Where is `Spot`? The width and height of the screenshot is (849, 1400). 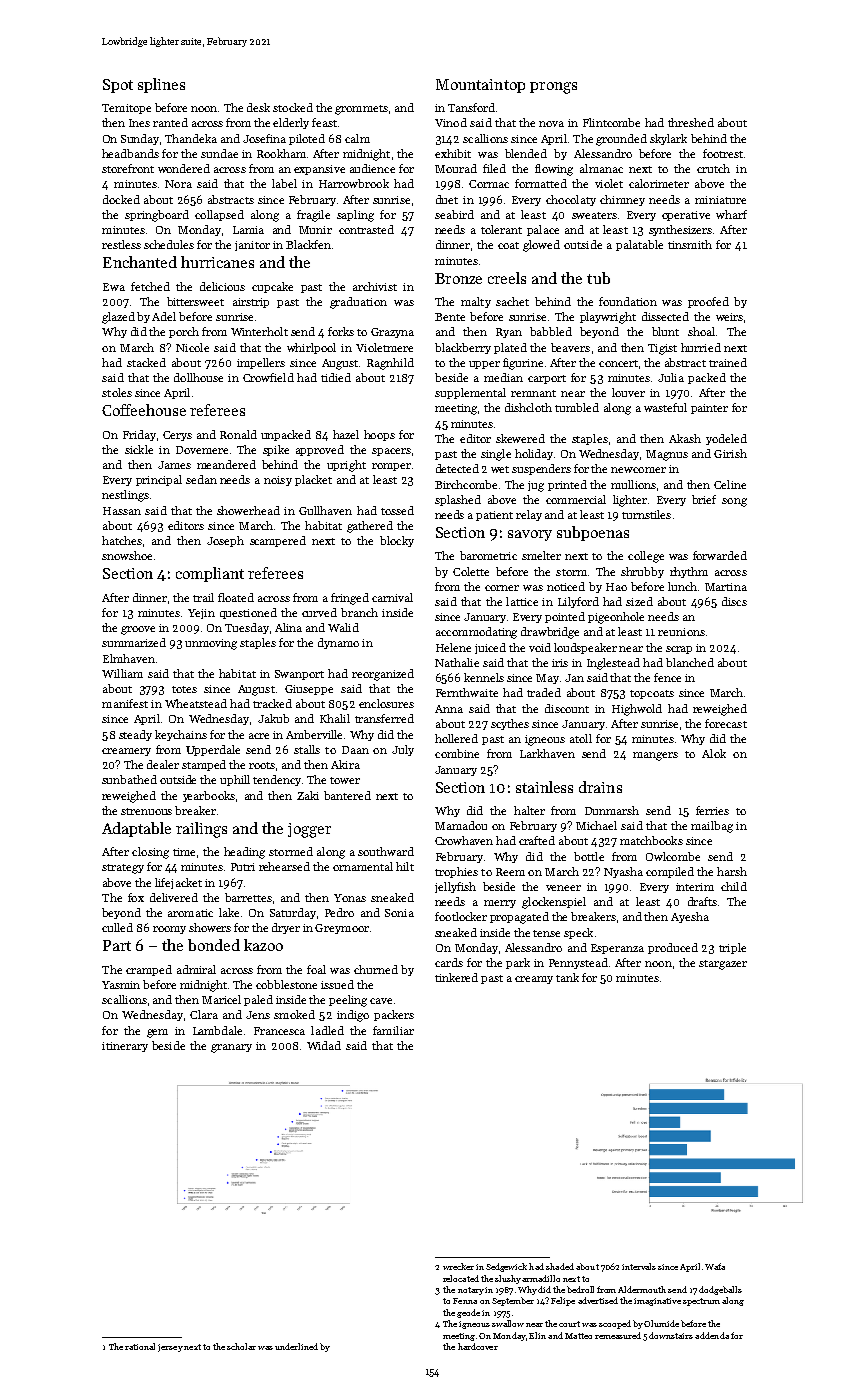 Spot is located at coordinates (118, 86).
